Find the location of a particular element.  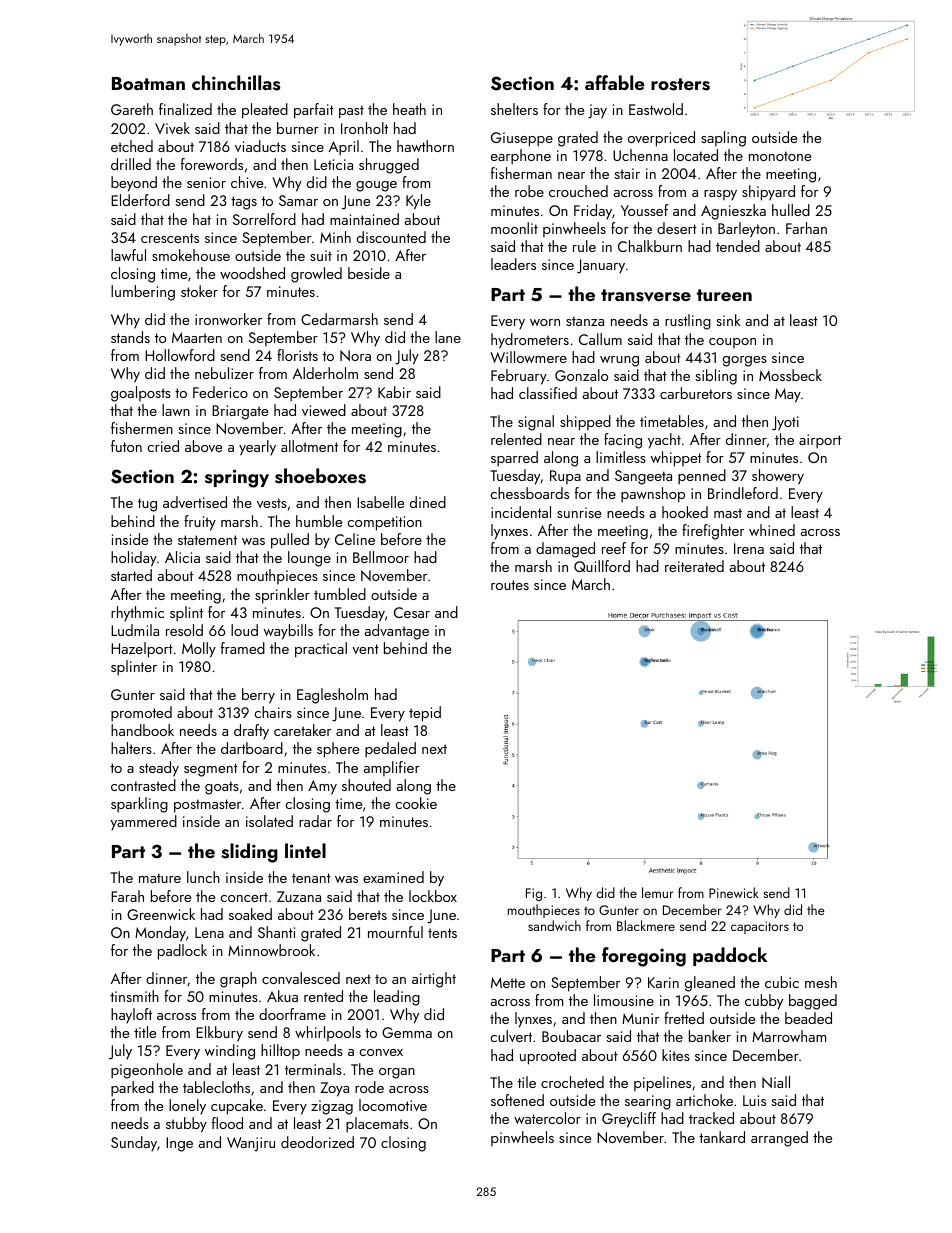

Barleyton is located at coordinates (746, 230).
